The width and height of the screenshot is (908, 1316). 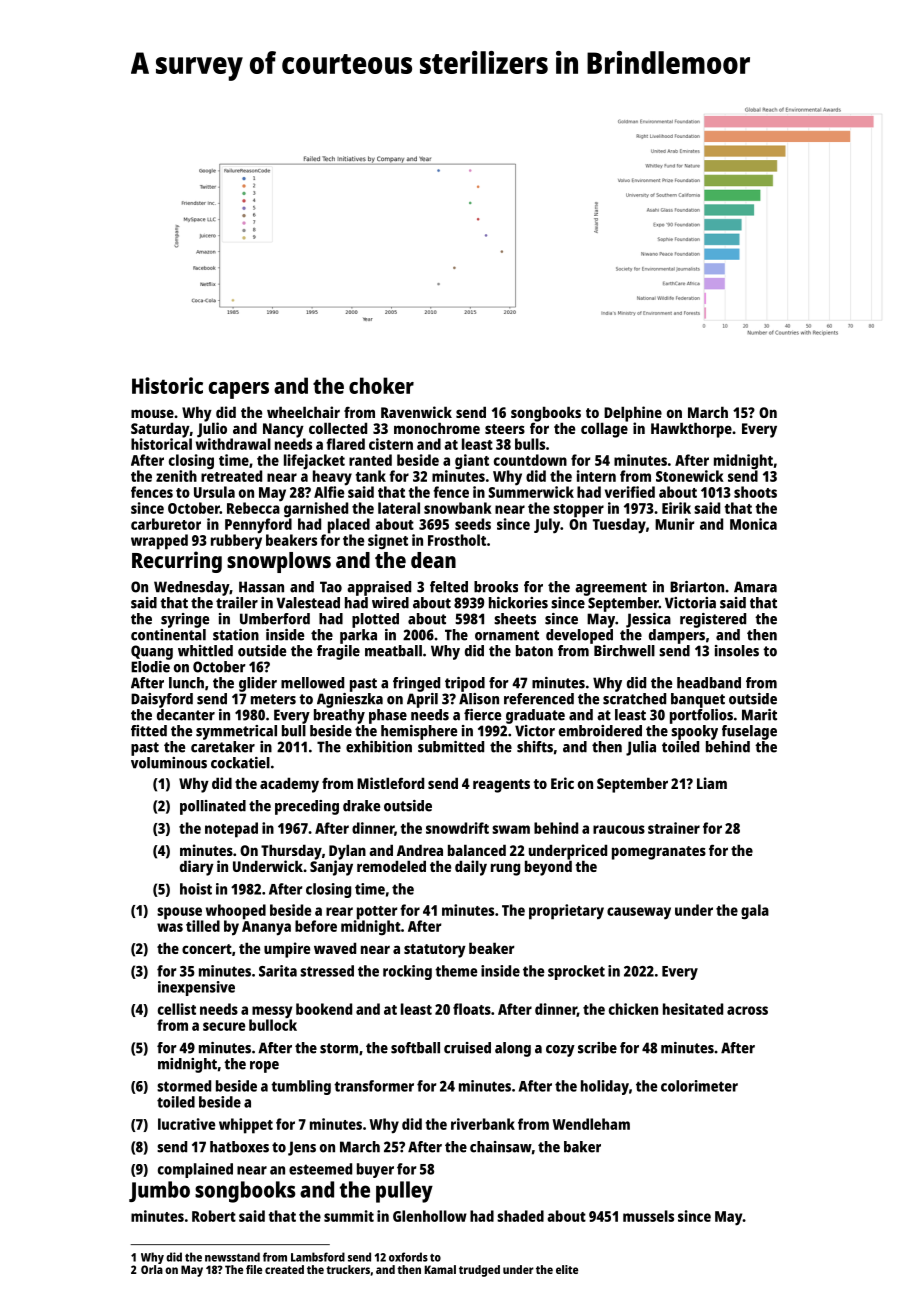 I want to click on steers, so click(x=505, y=429).
